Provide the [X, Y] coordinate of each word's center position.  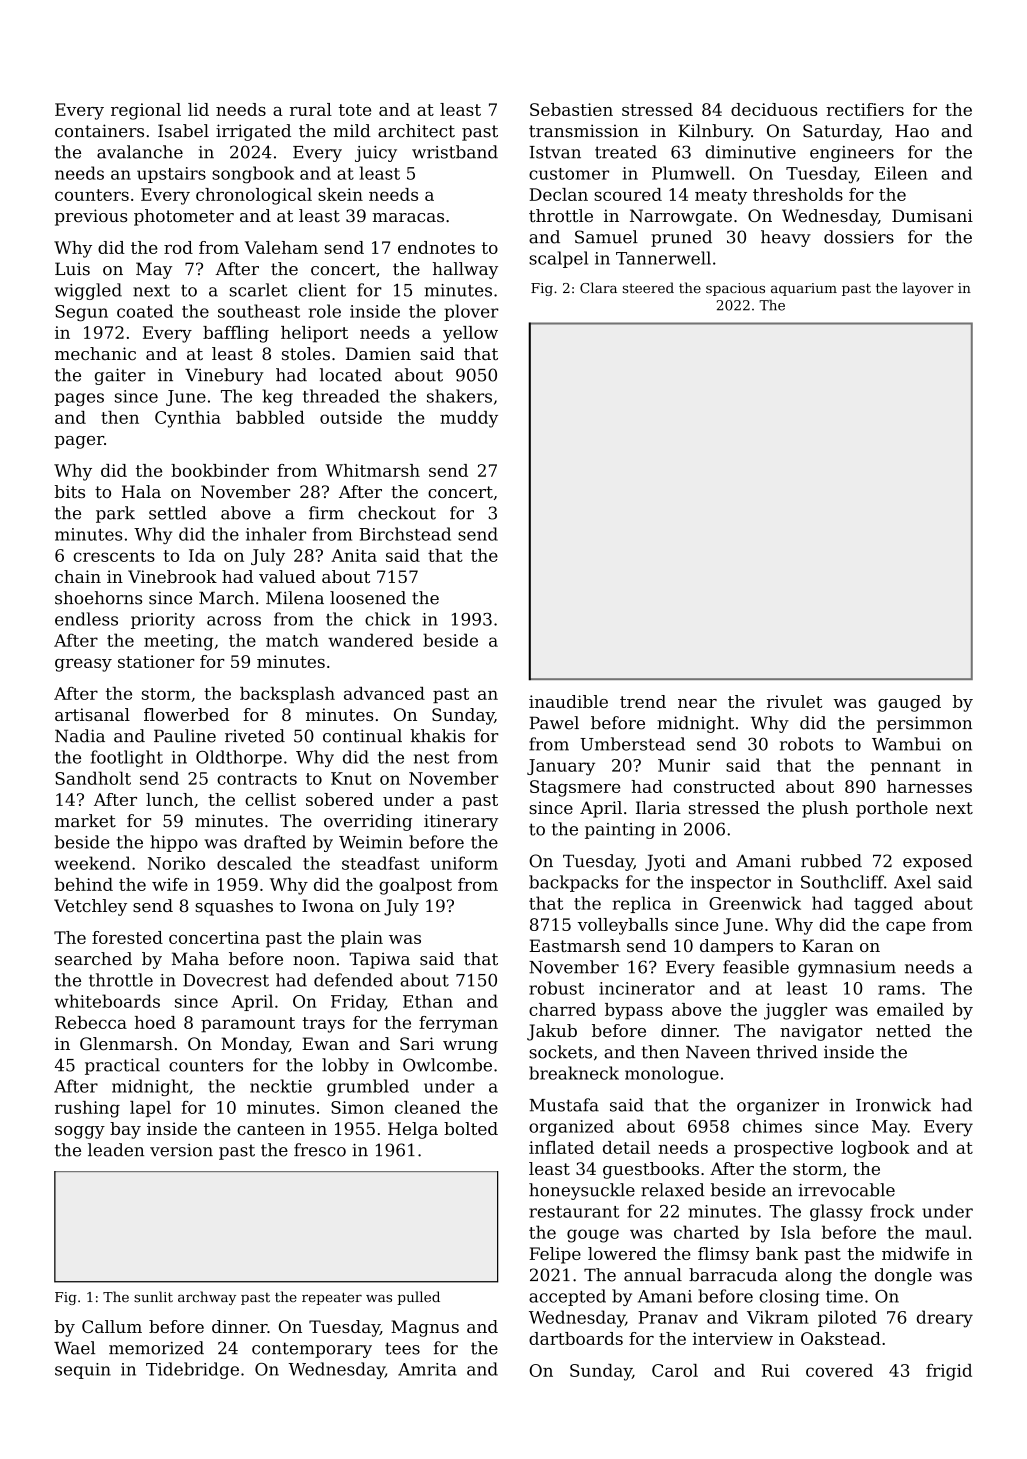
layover [928, 289]
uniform [464, 863]
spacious [735, 289]
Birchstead [405, 534]
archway [207, 1298]
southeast [259, 311]
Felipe [555, 1255]
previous [91, 217]
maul [946, 1232]
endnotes [436, 247]
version [181, 1150]
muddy [469, 419]
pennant [905, 767]
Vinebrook [172, 576]
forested [127, 937]
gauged [909, 703]
